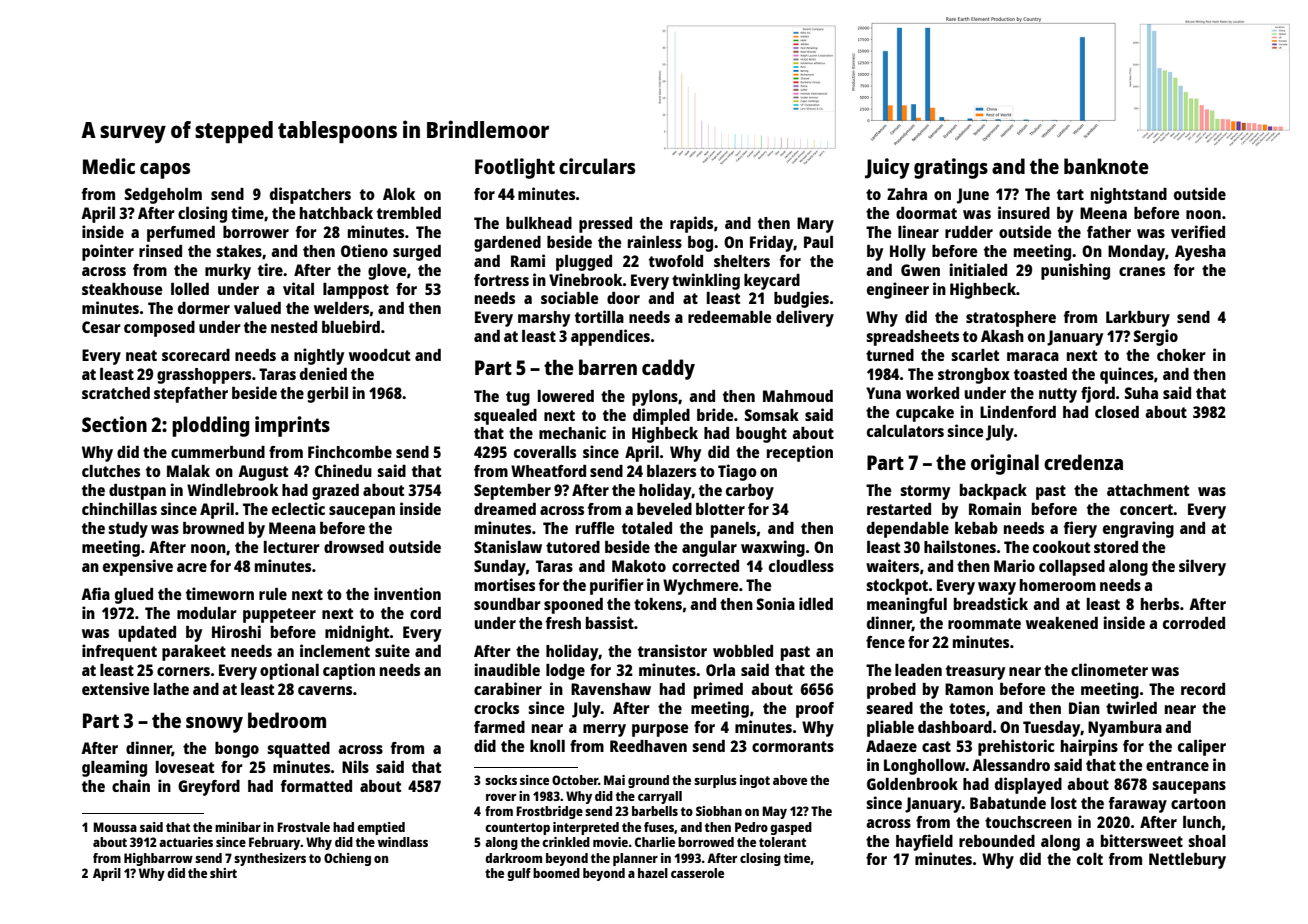  Describe the element at coordinates (379, 355) in the screenshot. I see `woodcut` at that location.
